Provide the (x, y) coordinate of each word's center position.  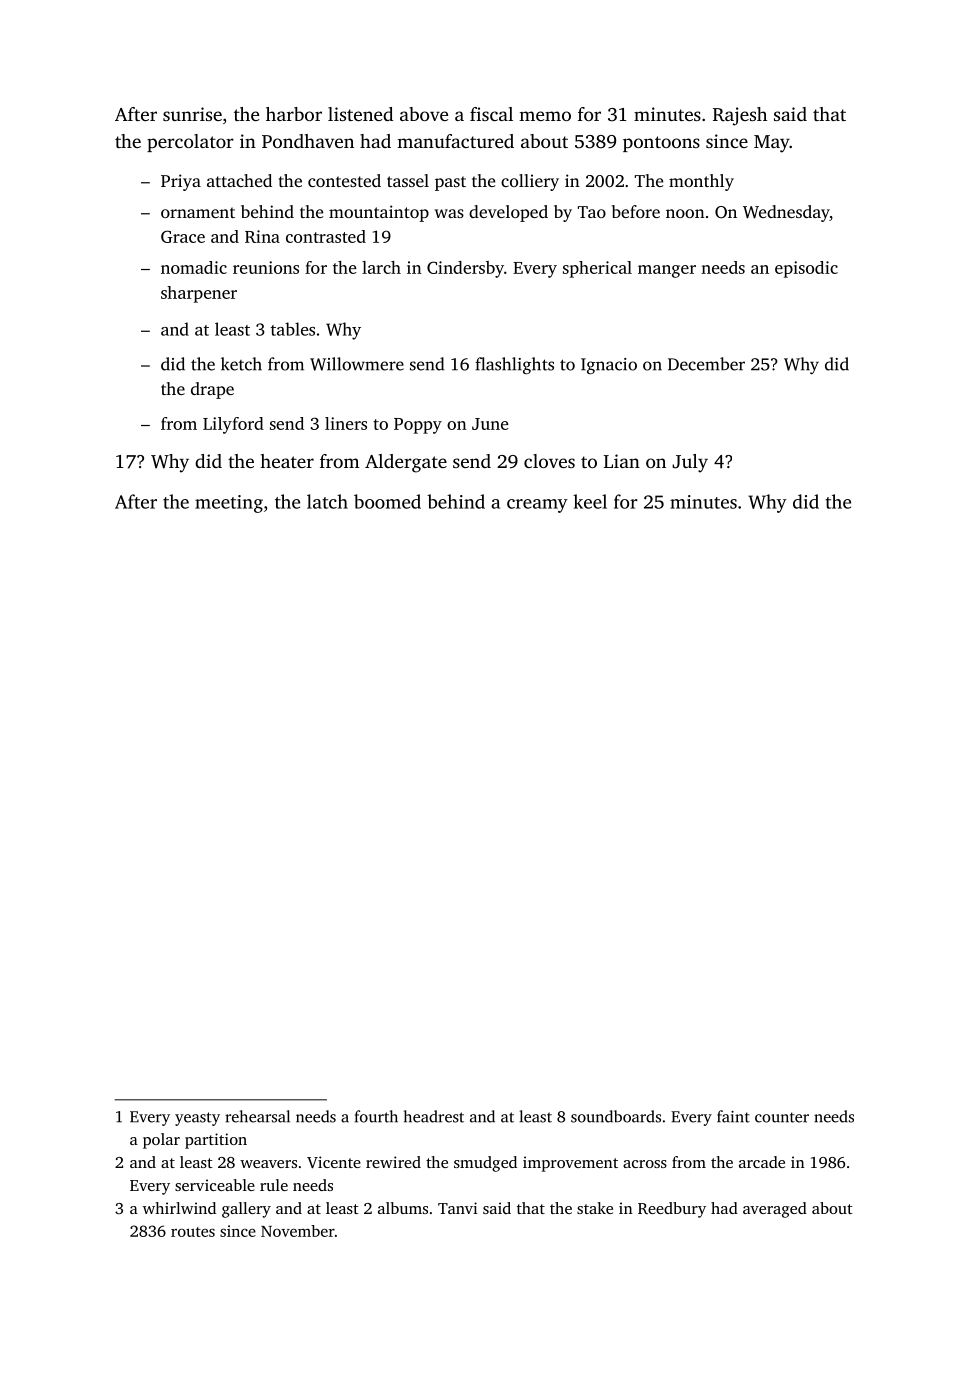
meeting (229, 504)
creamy (537, 506)
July (690, 463)
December (706, 364)
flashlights (515, 365)
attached (239, 180)
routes (193, 1232)
